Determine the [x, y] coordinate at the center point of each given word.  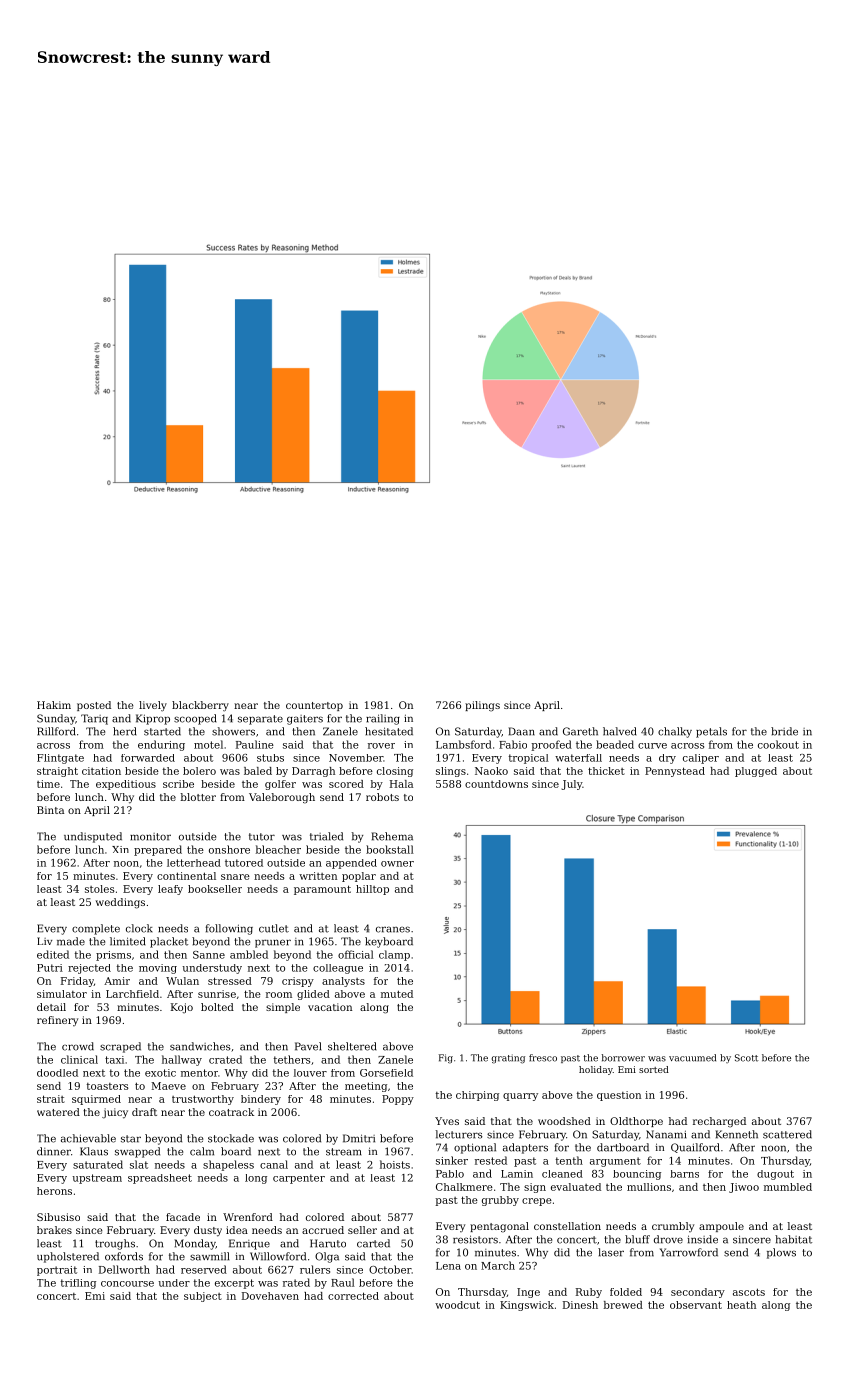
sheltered [352, 1046]
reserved [204, 1269]
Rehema [392, 836]
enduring [161, 745]
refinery [57, 1021]
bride [784, 731]
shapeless [228, 1165]
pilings [482, 706]
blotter [198, 797]
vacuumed [692, 1058]
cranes [393, 929]
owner [397, 864]
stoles [99, 889]
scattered [787, 1134]
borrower [623, 1058]
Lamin [517, 1174]
